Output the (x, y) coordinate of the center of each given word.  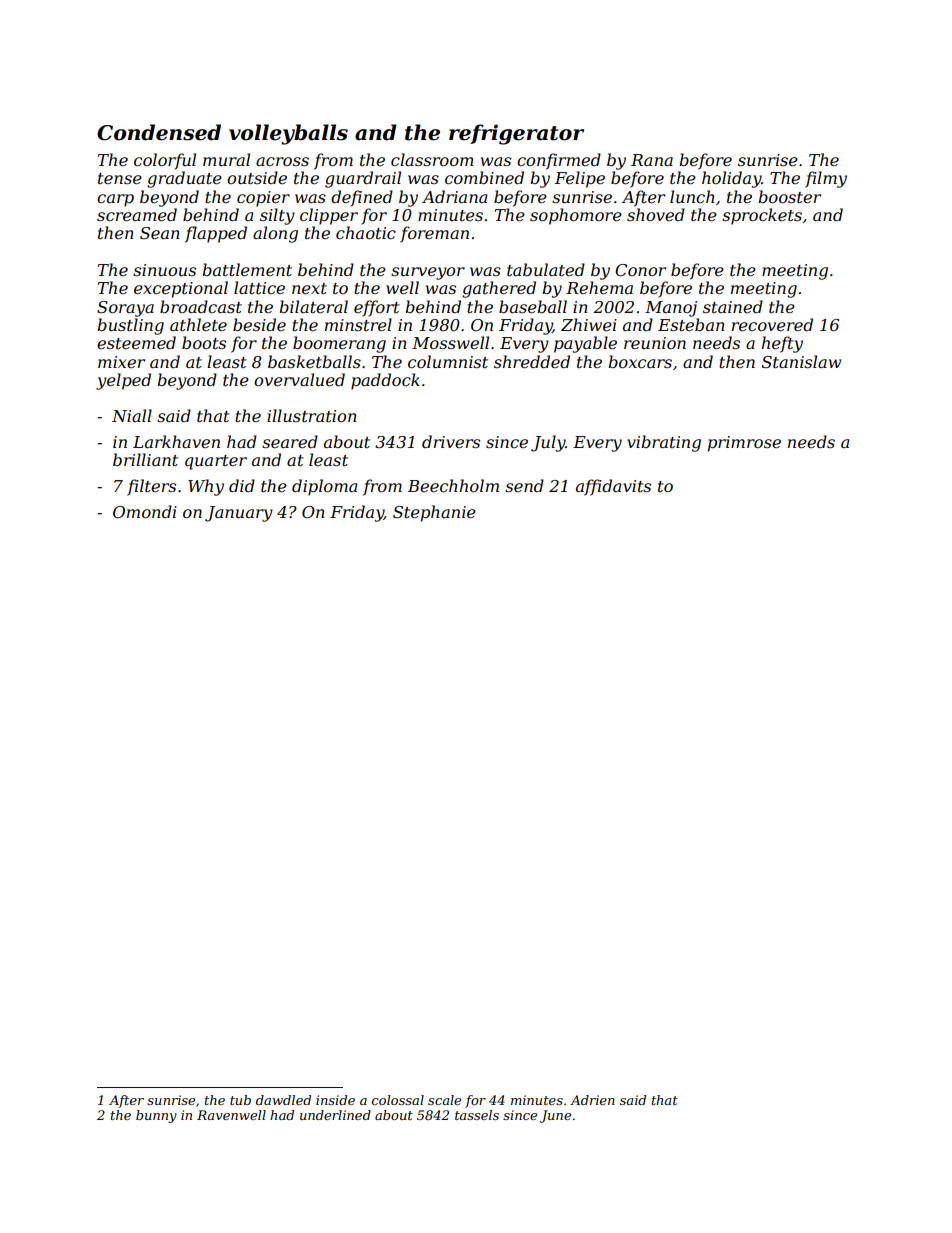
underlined (335, 1115)
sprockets (762, 216)
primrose (744, 444)
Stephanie (434, 513)
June (555, 1116)
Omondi (145, 511)
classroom (432, 159)
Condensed (159, 132)
